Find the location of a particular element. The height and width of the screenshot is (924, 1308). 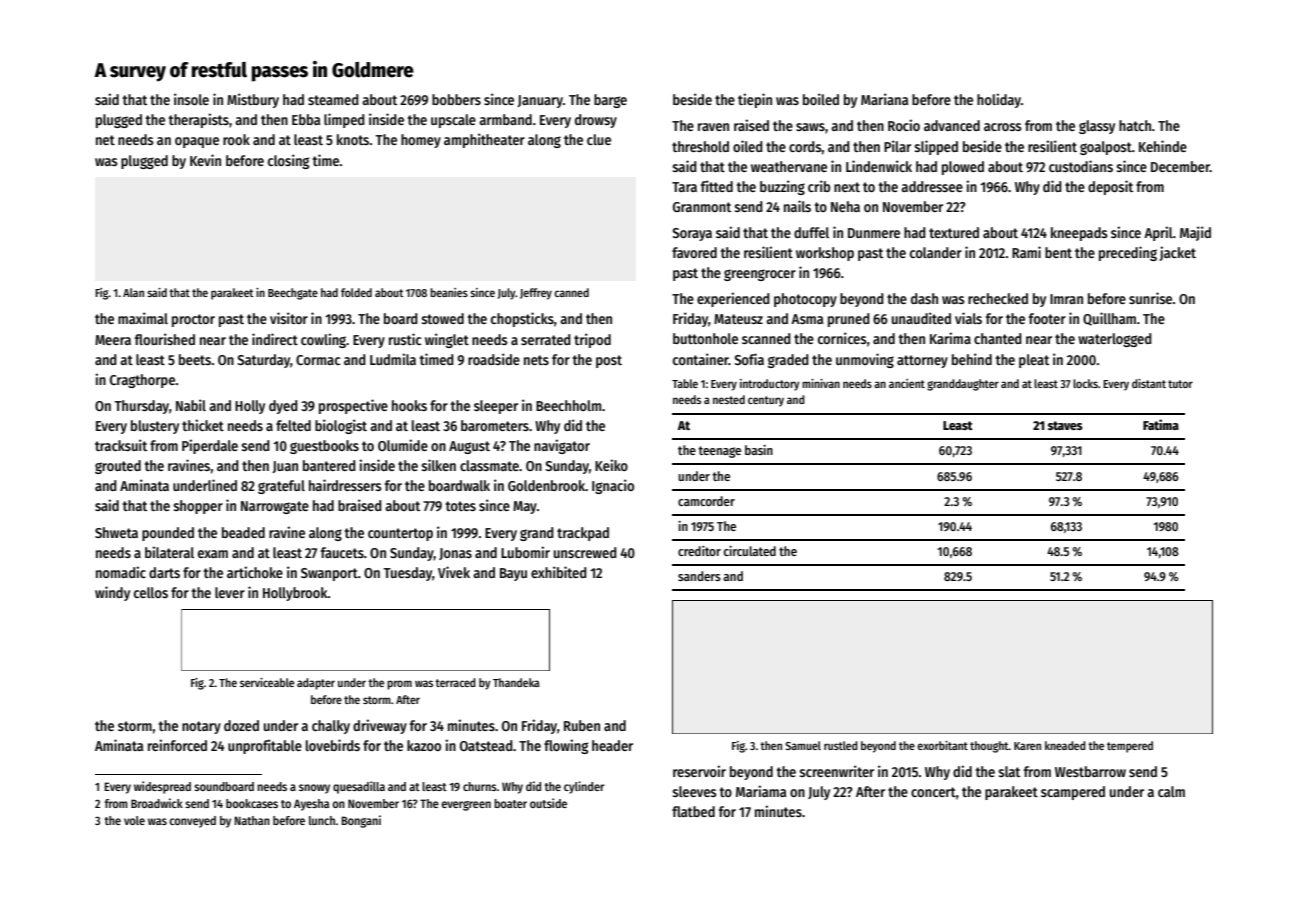

kneaded is located at coordinates (1065, 745).
